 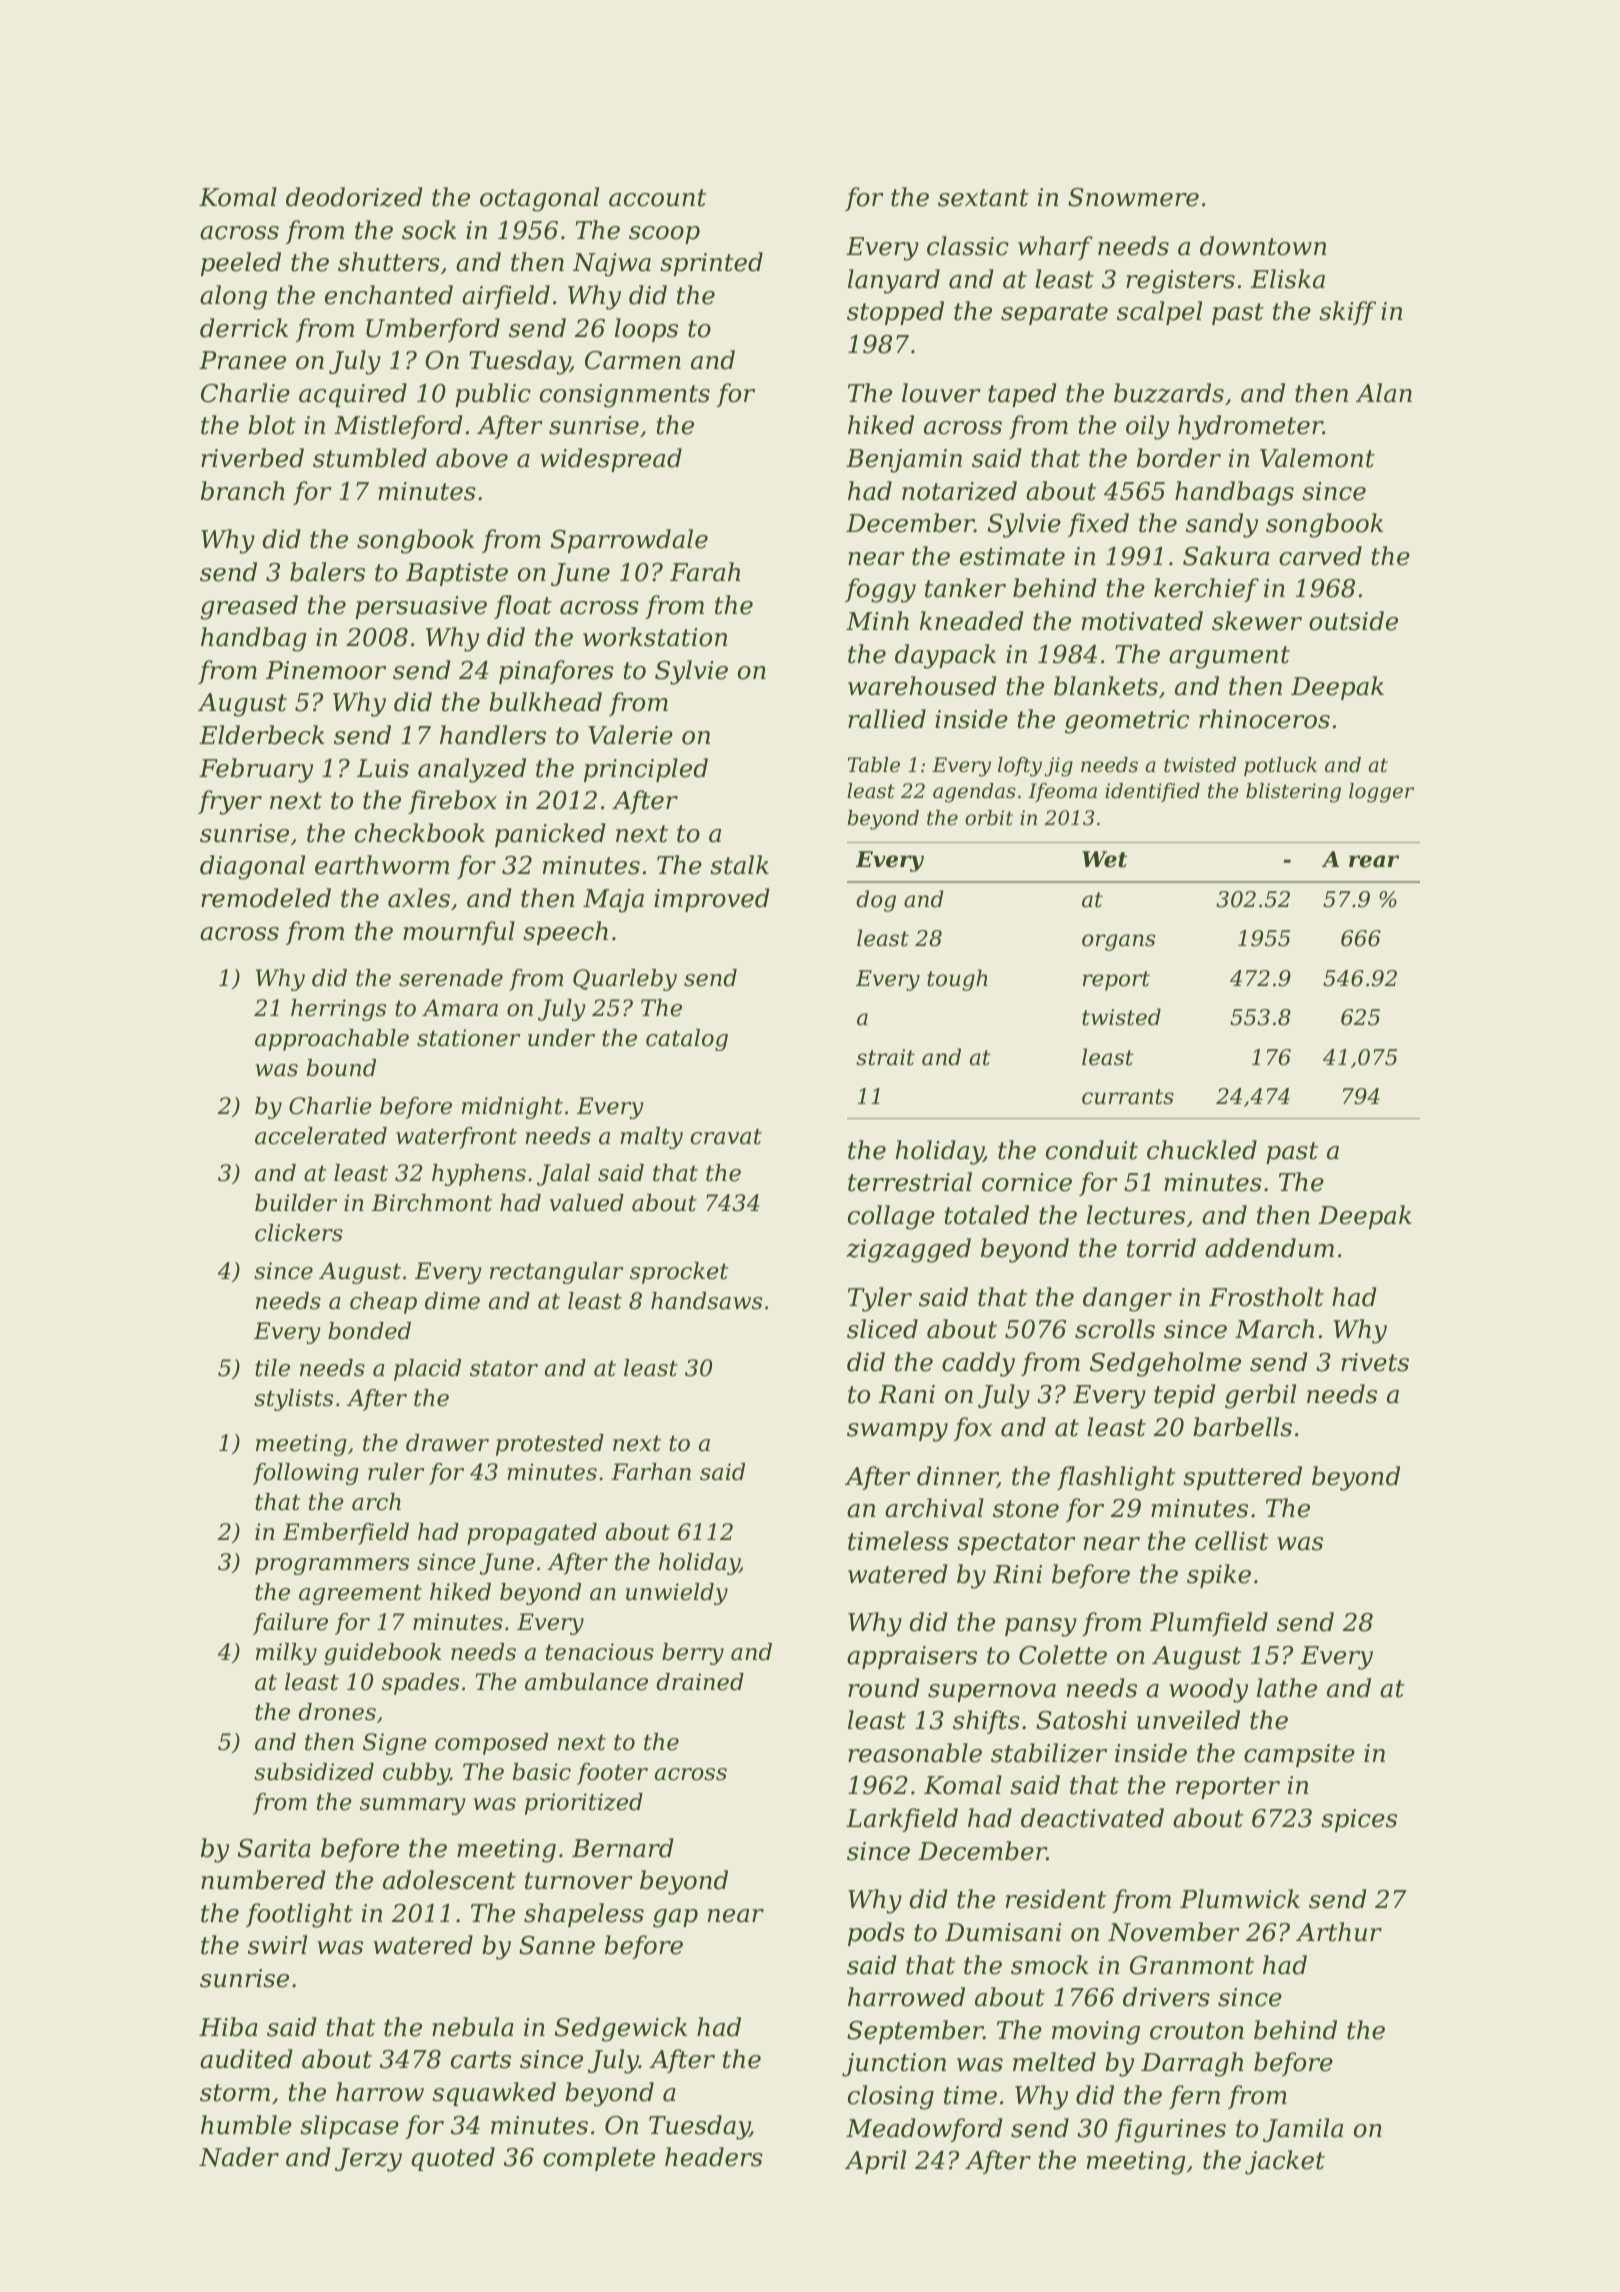 What do you see at coordinates (1179, 458) in the screenshot?
I see `border` at bounding box center [1179, 458].
